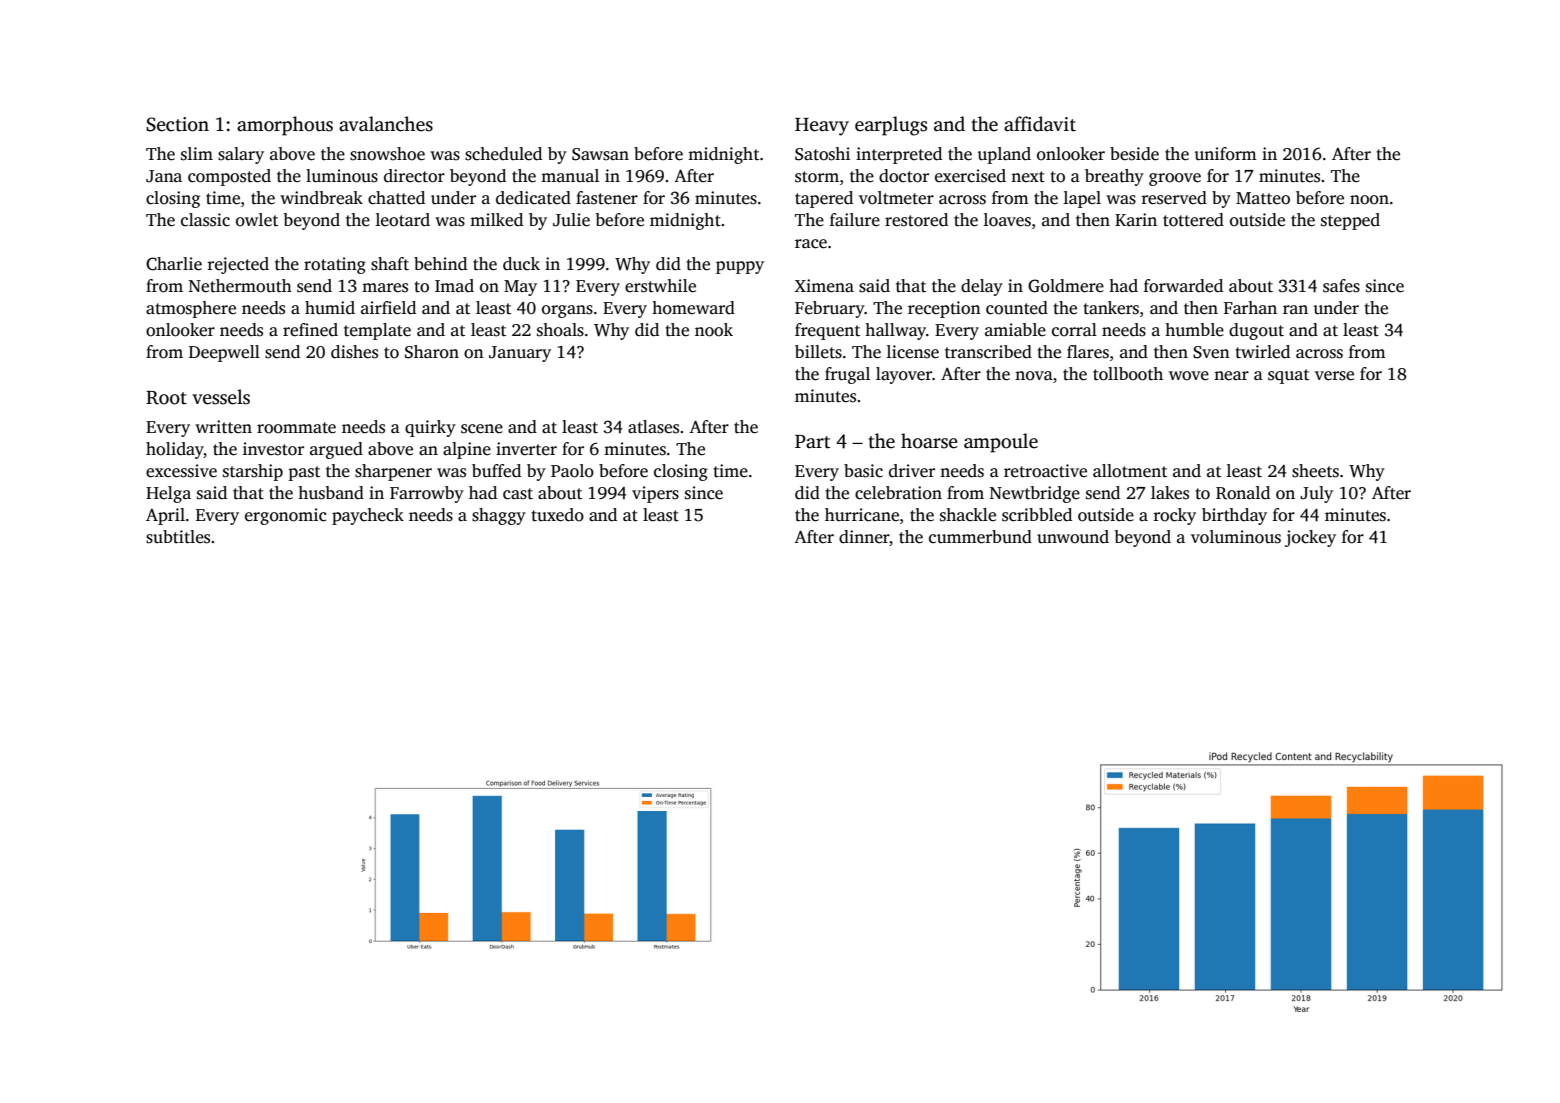  What do you see at coordinates (1034, 376) in the screenshot?
I see `nova` at bounding box center [1034, 376].
